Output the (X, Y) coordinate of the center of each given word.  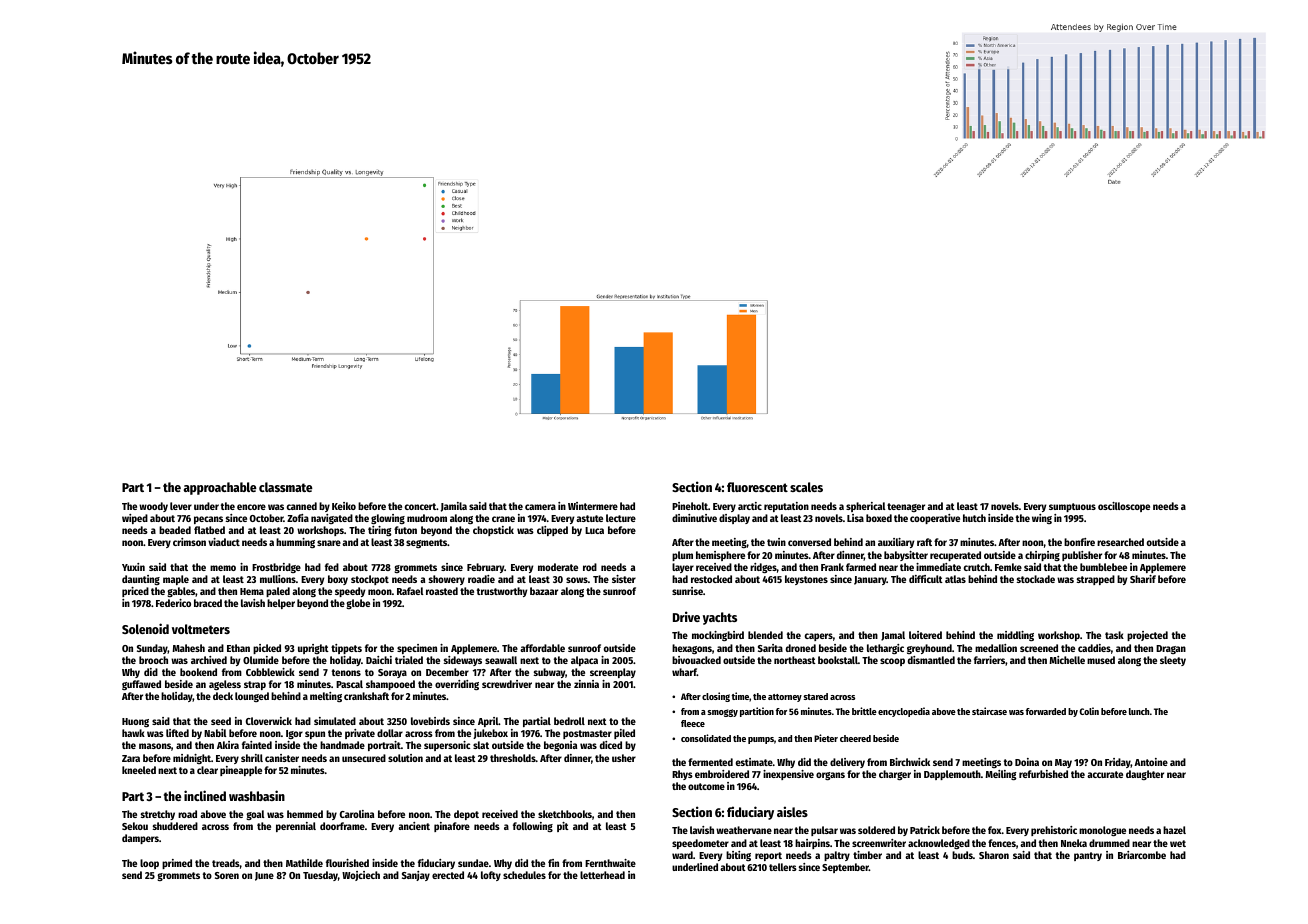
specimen (417, 649)
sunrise (687, 591)
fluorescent (757, 487)
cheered (855, 738)
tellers (783, 867)
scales (806, 487)
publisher (1082, 556)
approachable (220, 488)
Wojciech (361, 876)
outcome (706, 786)
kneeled (139, 770)
